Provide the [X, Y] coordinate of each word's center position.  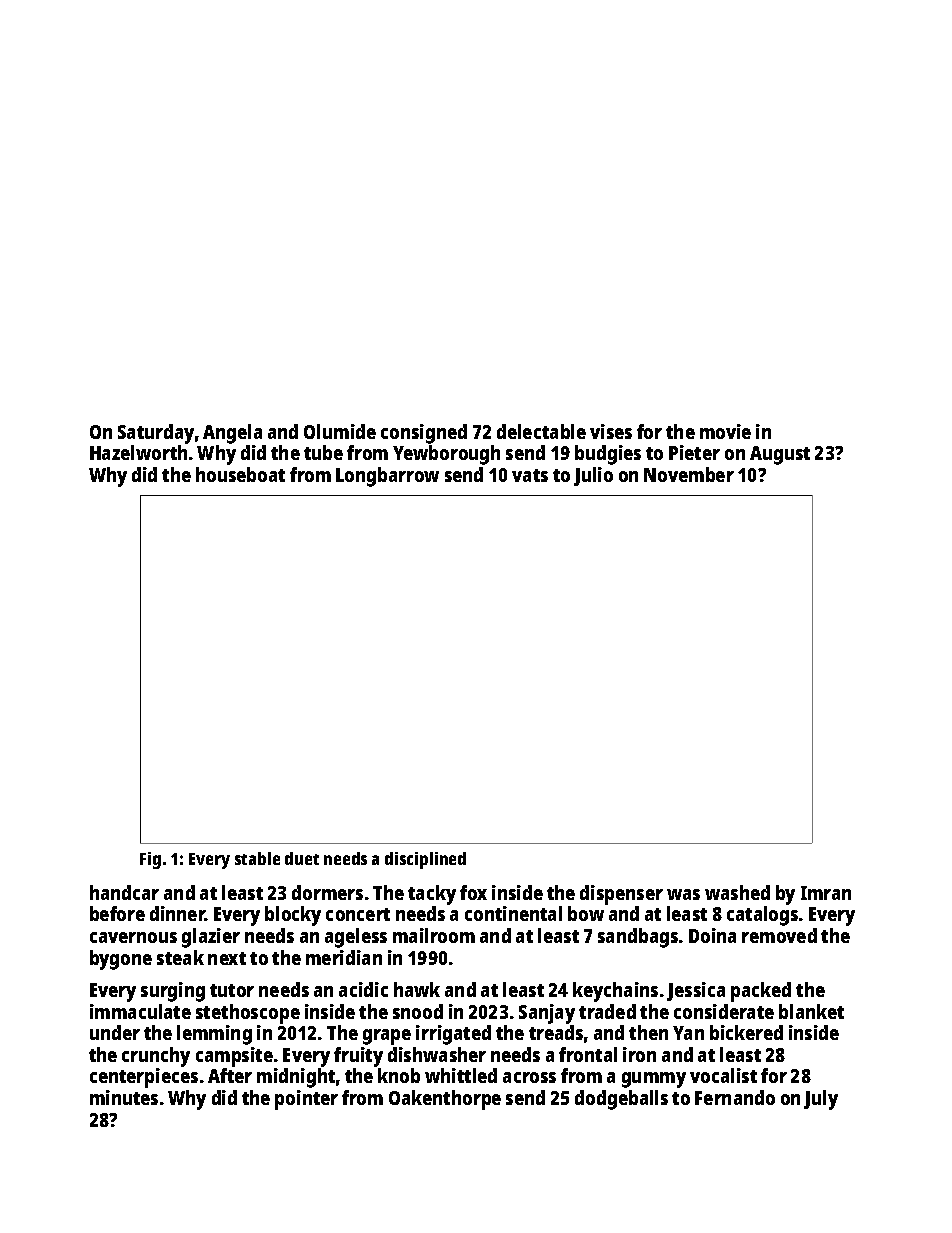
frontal [588, 1054]
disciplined [425, 860]
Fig [150, 860]
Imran [826, 893]
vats [530, 475]
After [230, 1075]
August [780, 455]
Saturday [156, 434]
